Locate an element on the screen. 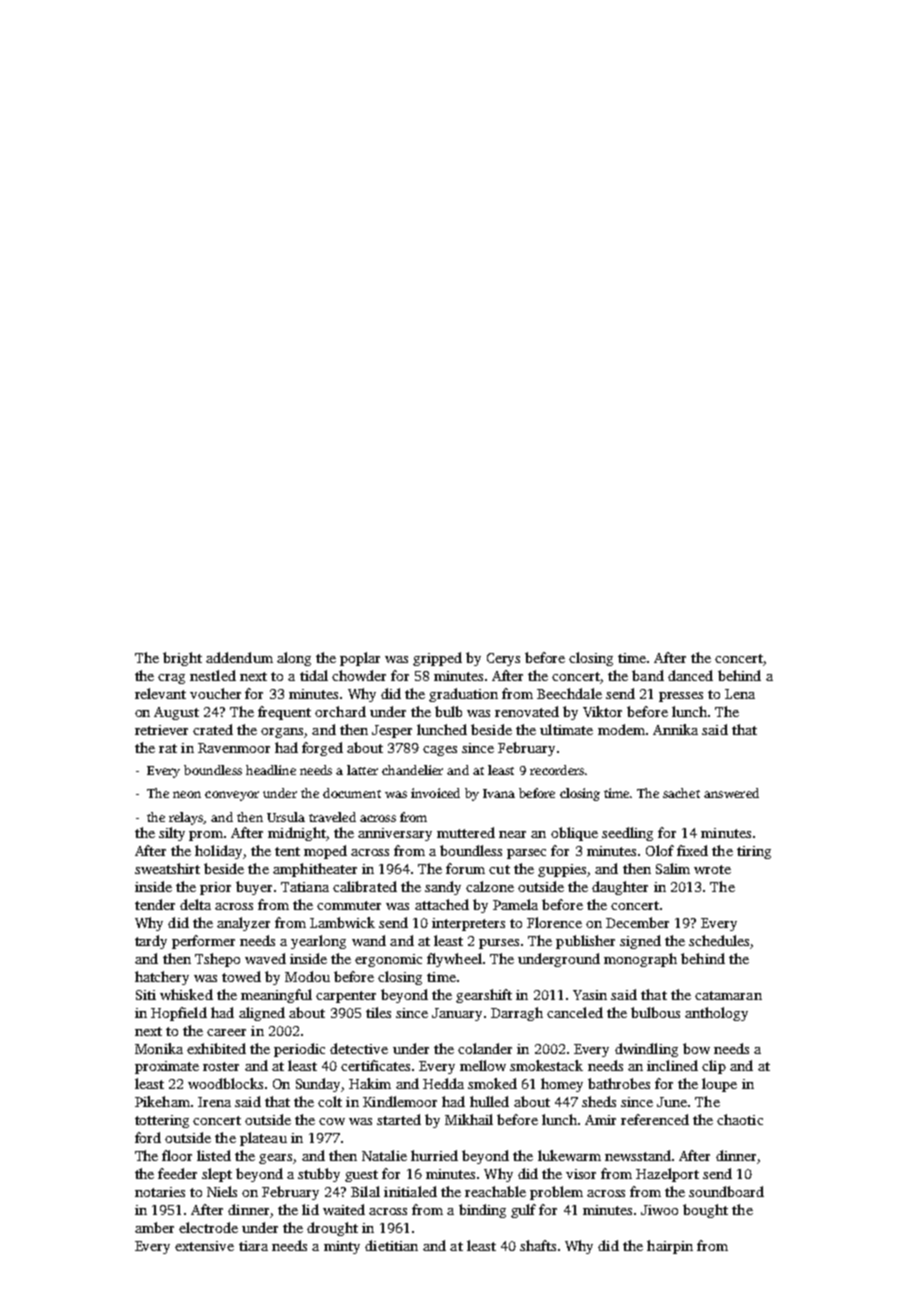 This screenshot has height=1316, width=908. stubby is located at coordinates (319, 1175).
